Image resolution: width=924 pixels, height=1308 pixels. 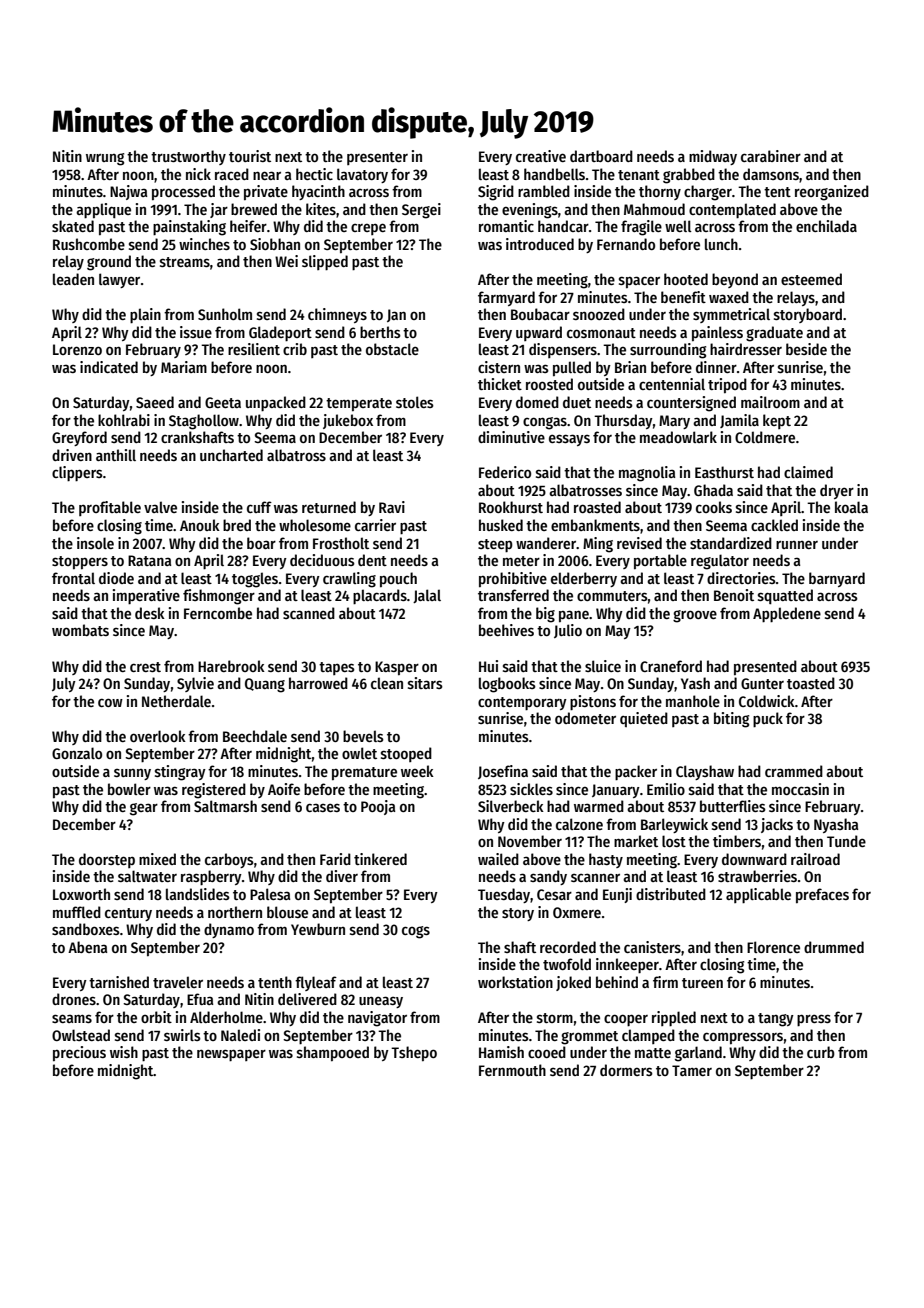 I want to click on Naledi, so click(x=240, y=1035).
